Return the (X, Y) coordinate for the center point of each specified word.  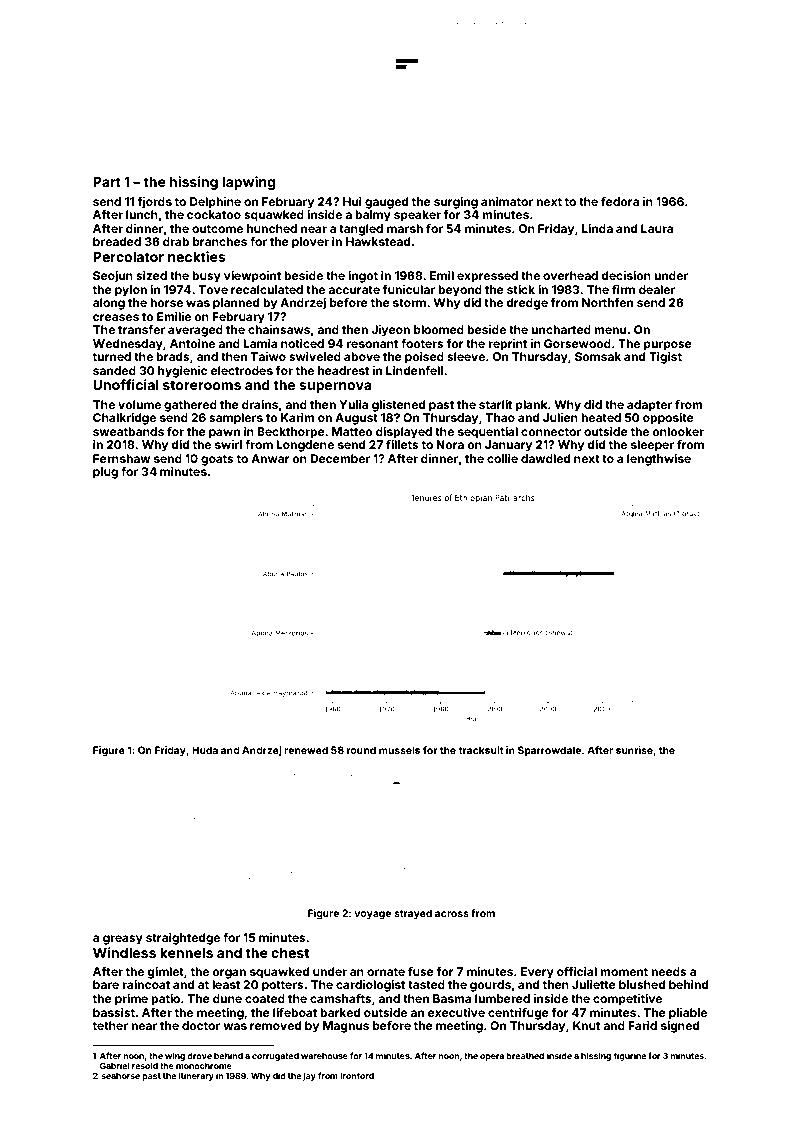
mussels (399, 750)
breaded (117, 241)
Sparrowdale (549, 751)
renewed (306, 750)
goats (217, 460)
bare (106, 984)
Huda (205, 750)
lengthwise (659, 460)
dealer (657, 289)
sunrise (634, 750)
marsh (405, 228)
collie (502, 458)
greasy (123, 940)
